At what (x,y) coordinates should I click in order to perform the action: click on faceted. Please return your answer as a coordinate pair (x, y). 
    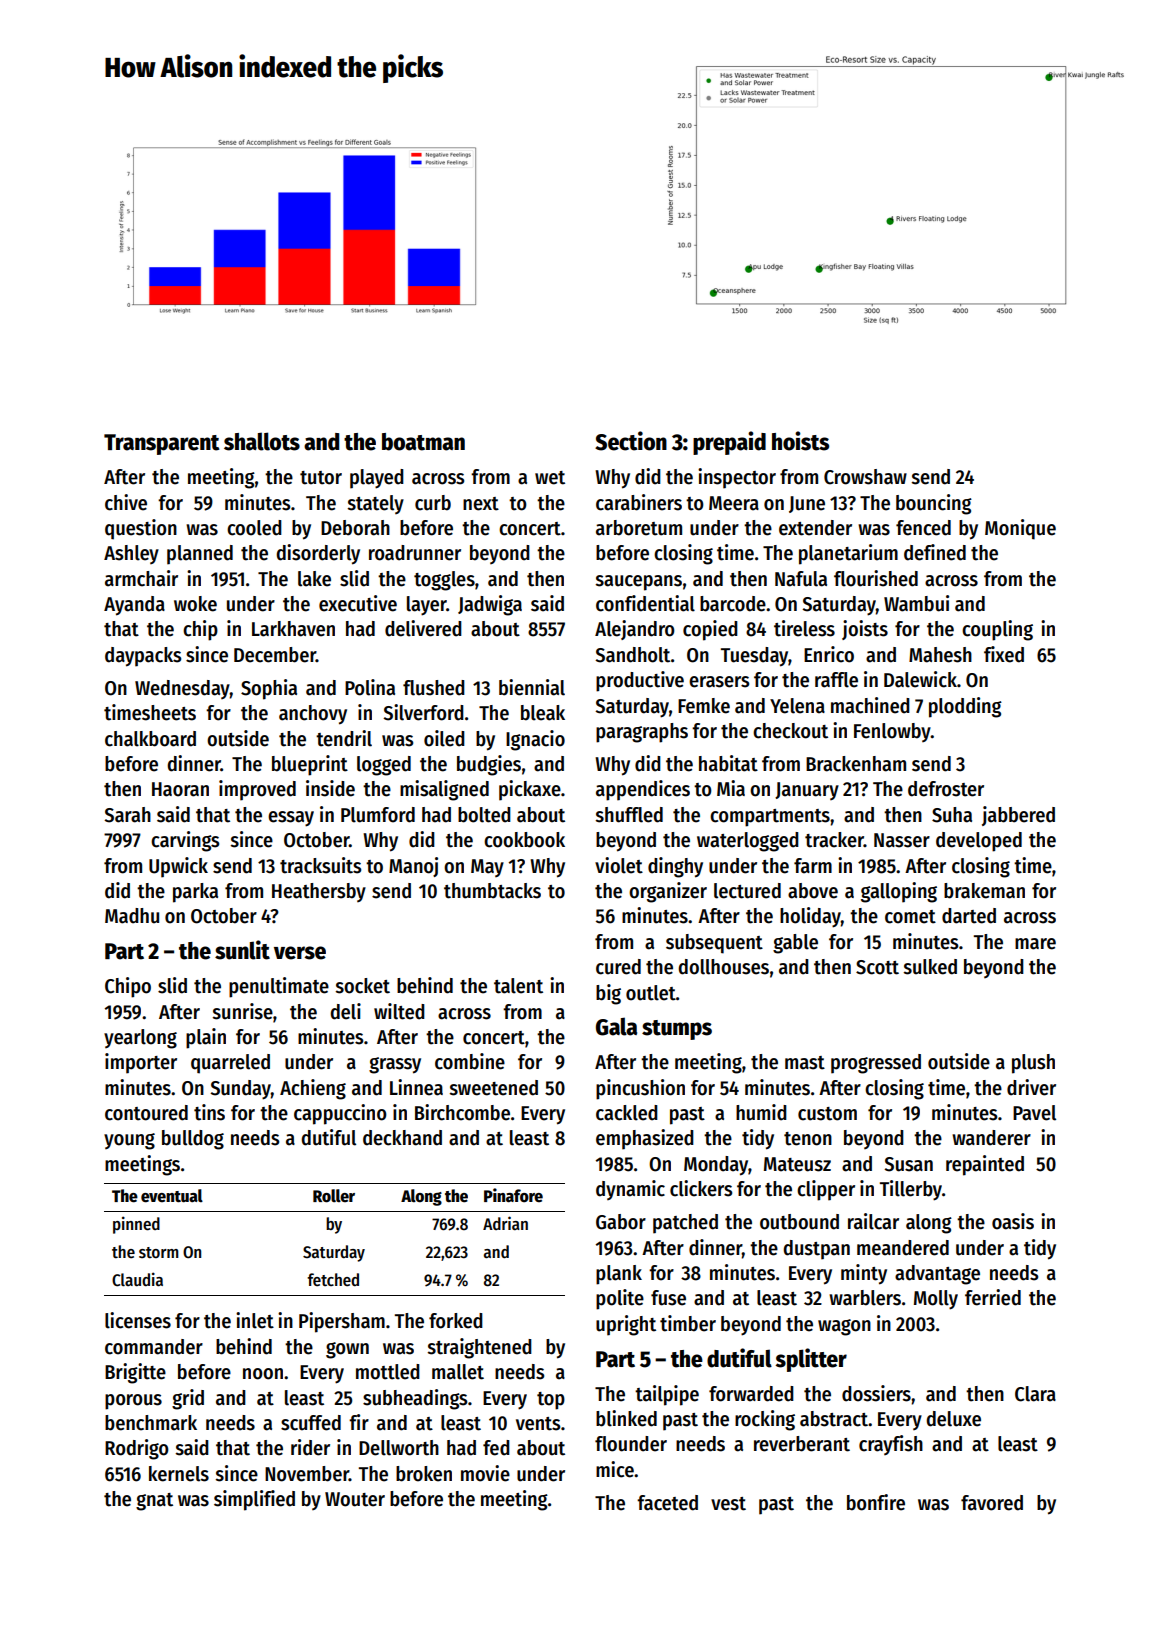
    Looking at the image, I should click on (667, 1503).
